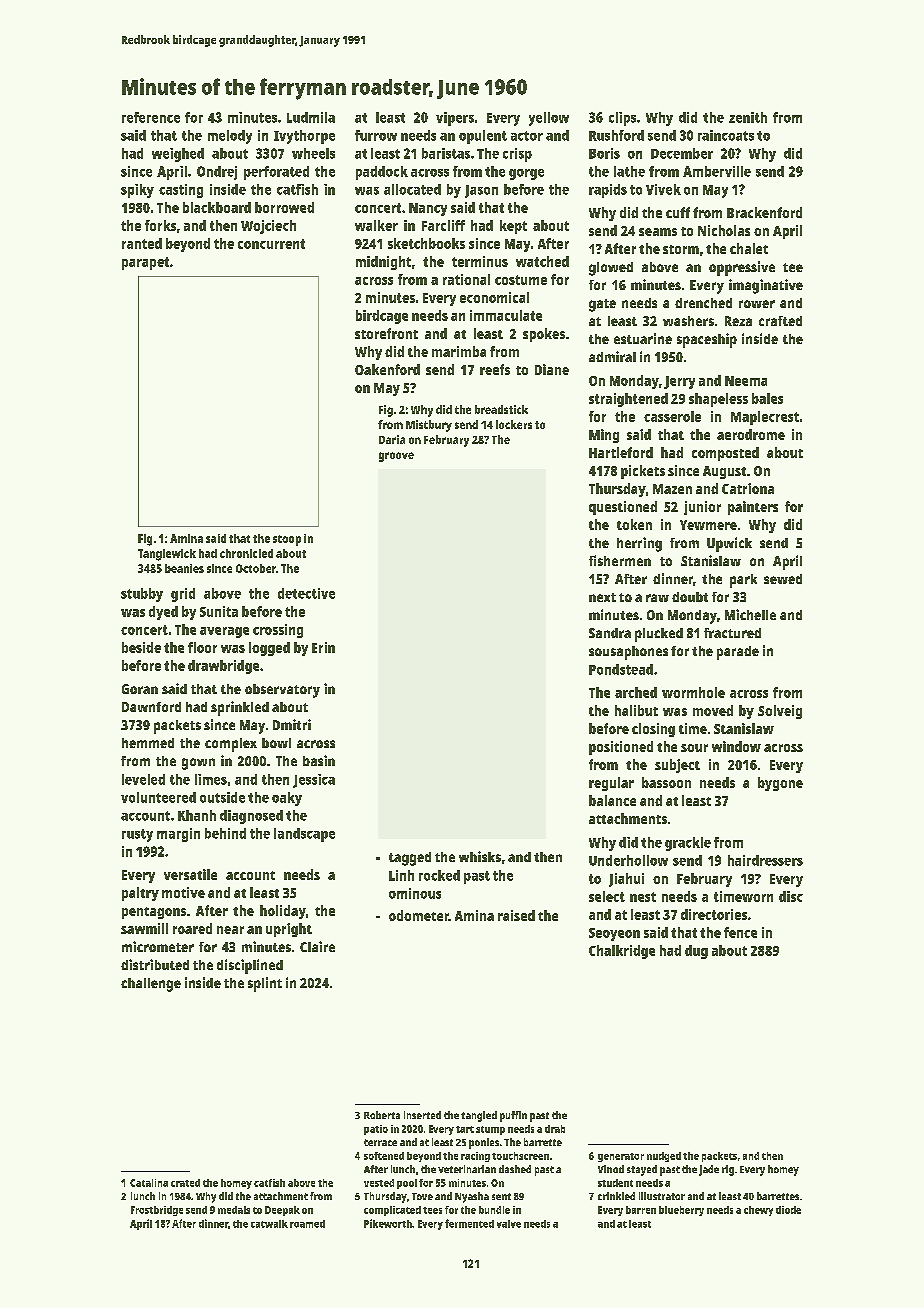 Image resolution: width=924 pixels, height=1308 pixels. I want to click on Mazen, so click(672, 489).
